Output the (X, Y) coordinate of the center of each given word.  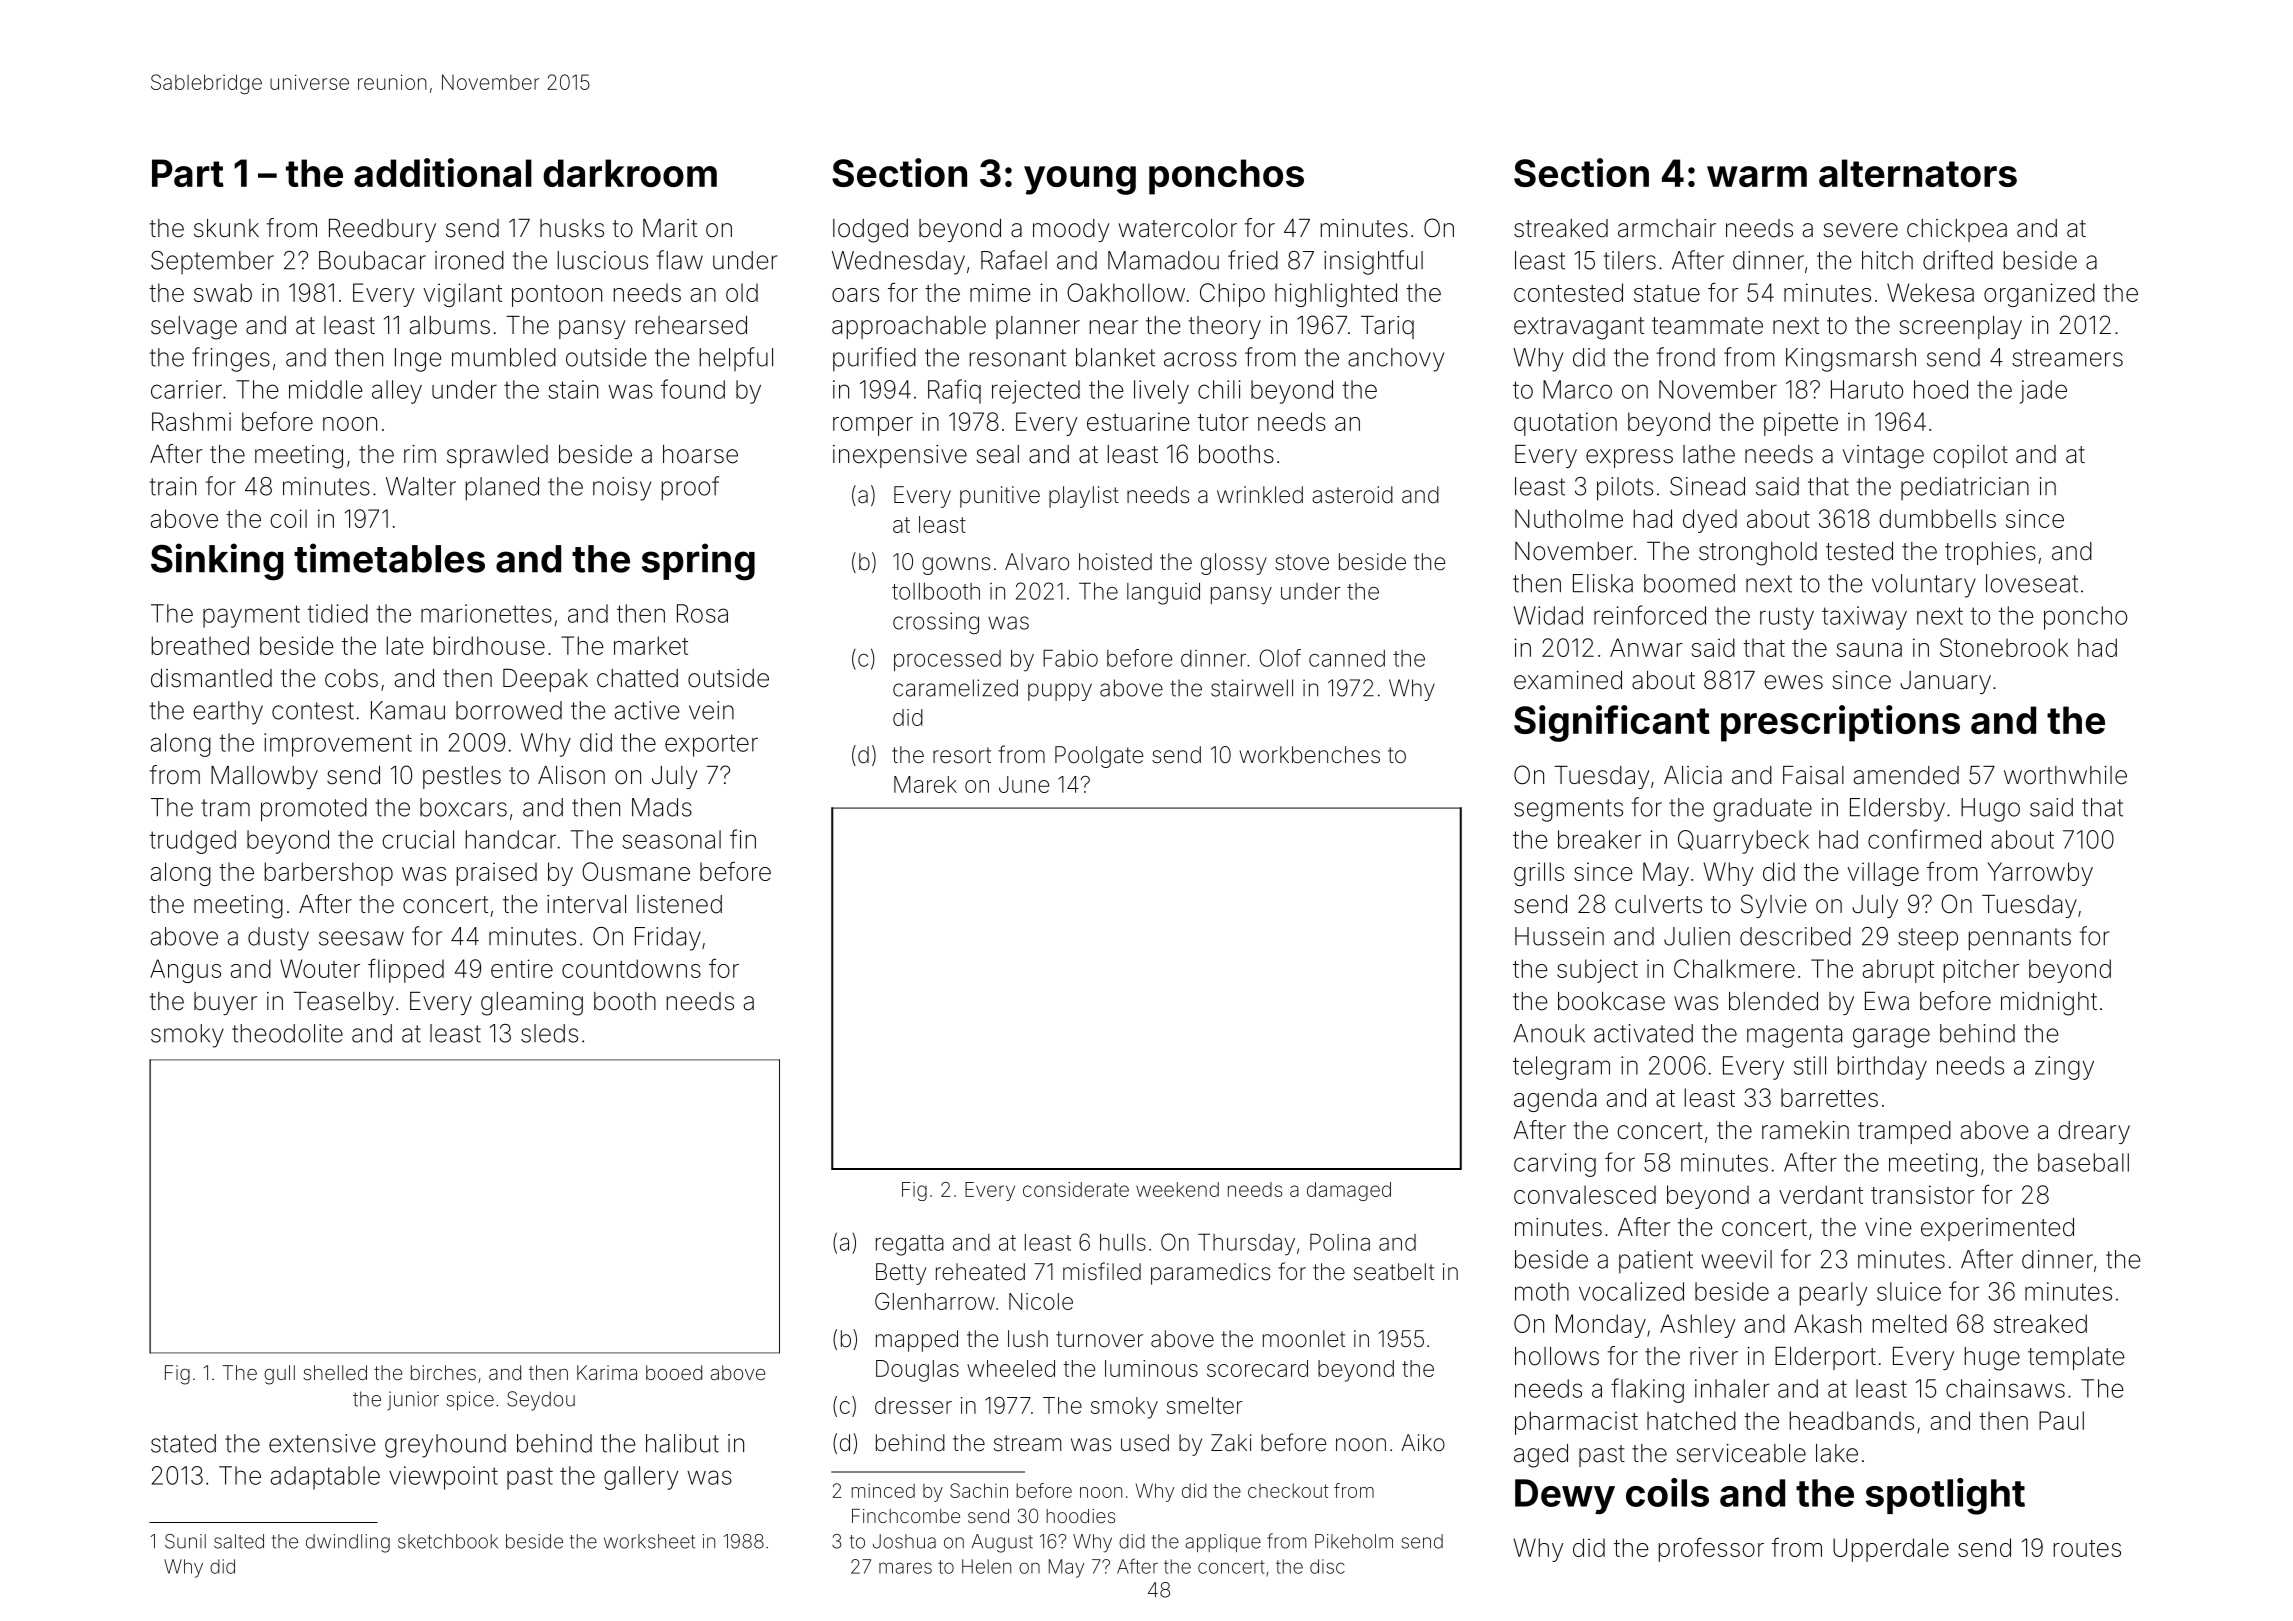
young (1080, 180)
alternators (1918, 173)
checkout (1288, 1490)
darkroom (630, 173)
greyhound (445, 1446)
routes (2087, 1548)
